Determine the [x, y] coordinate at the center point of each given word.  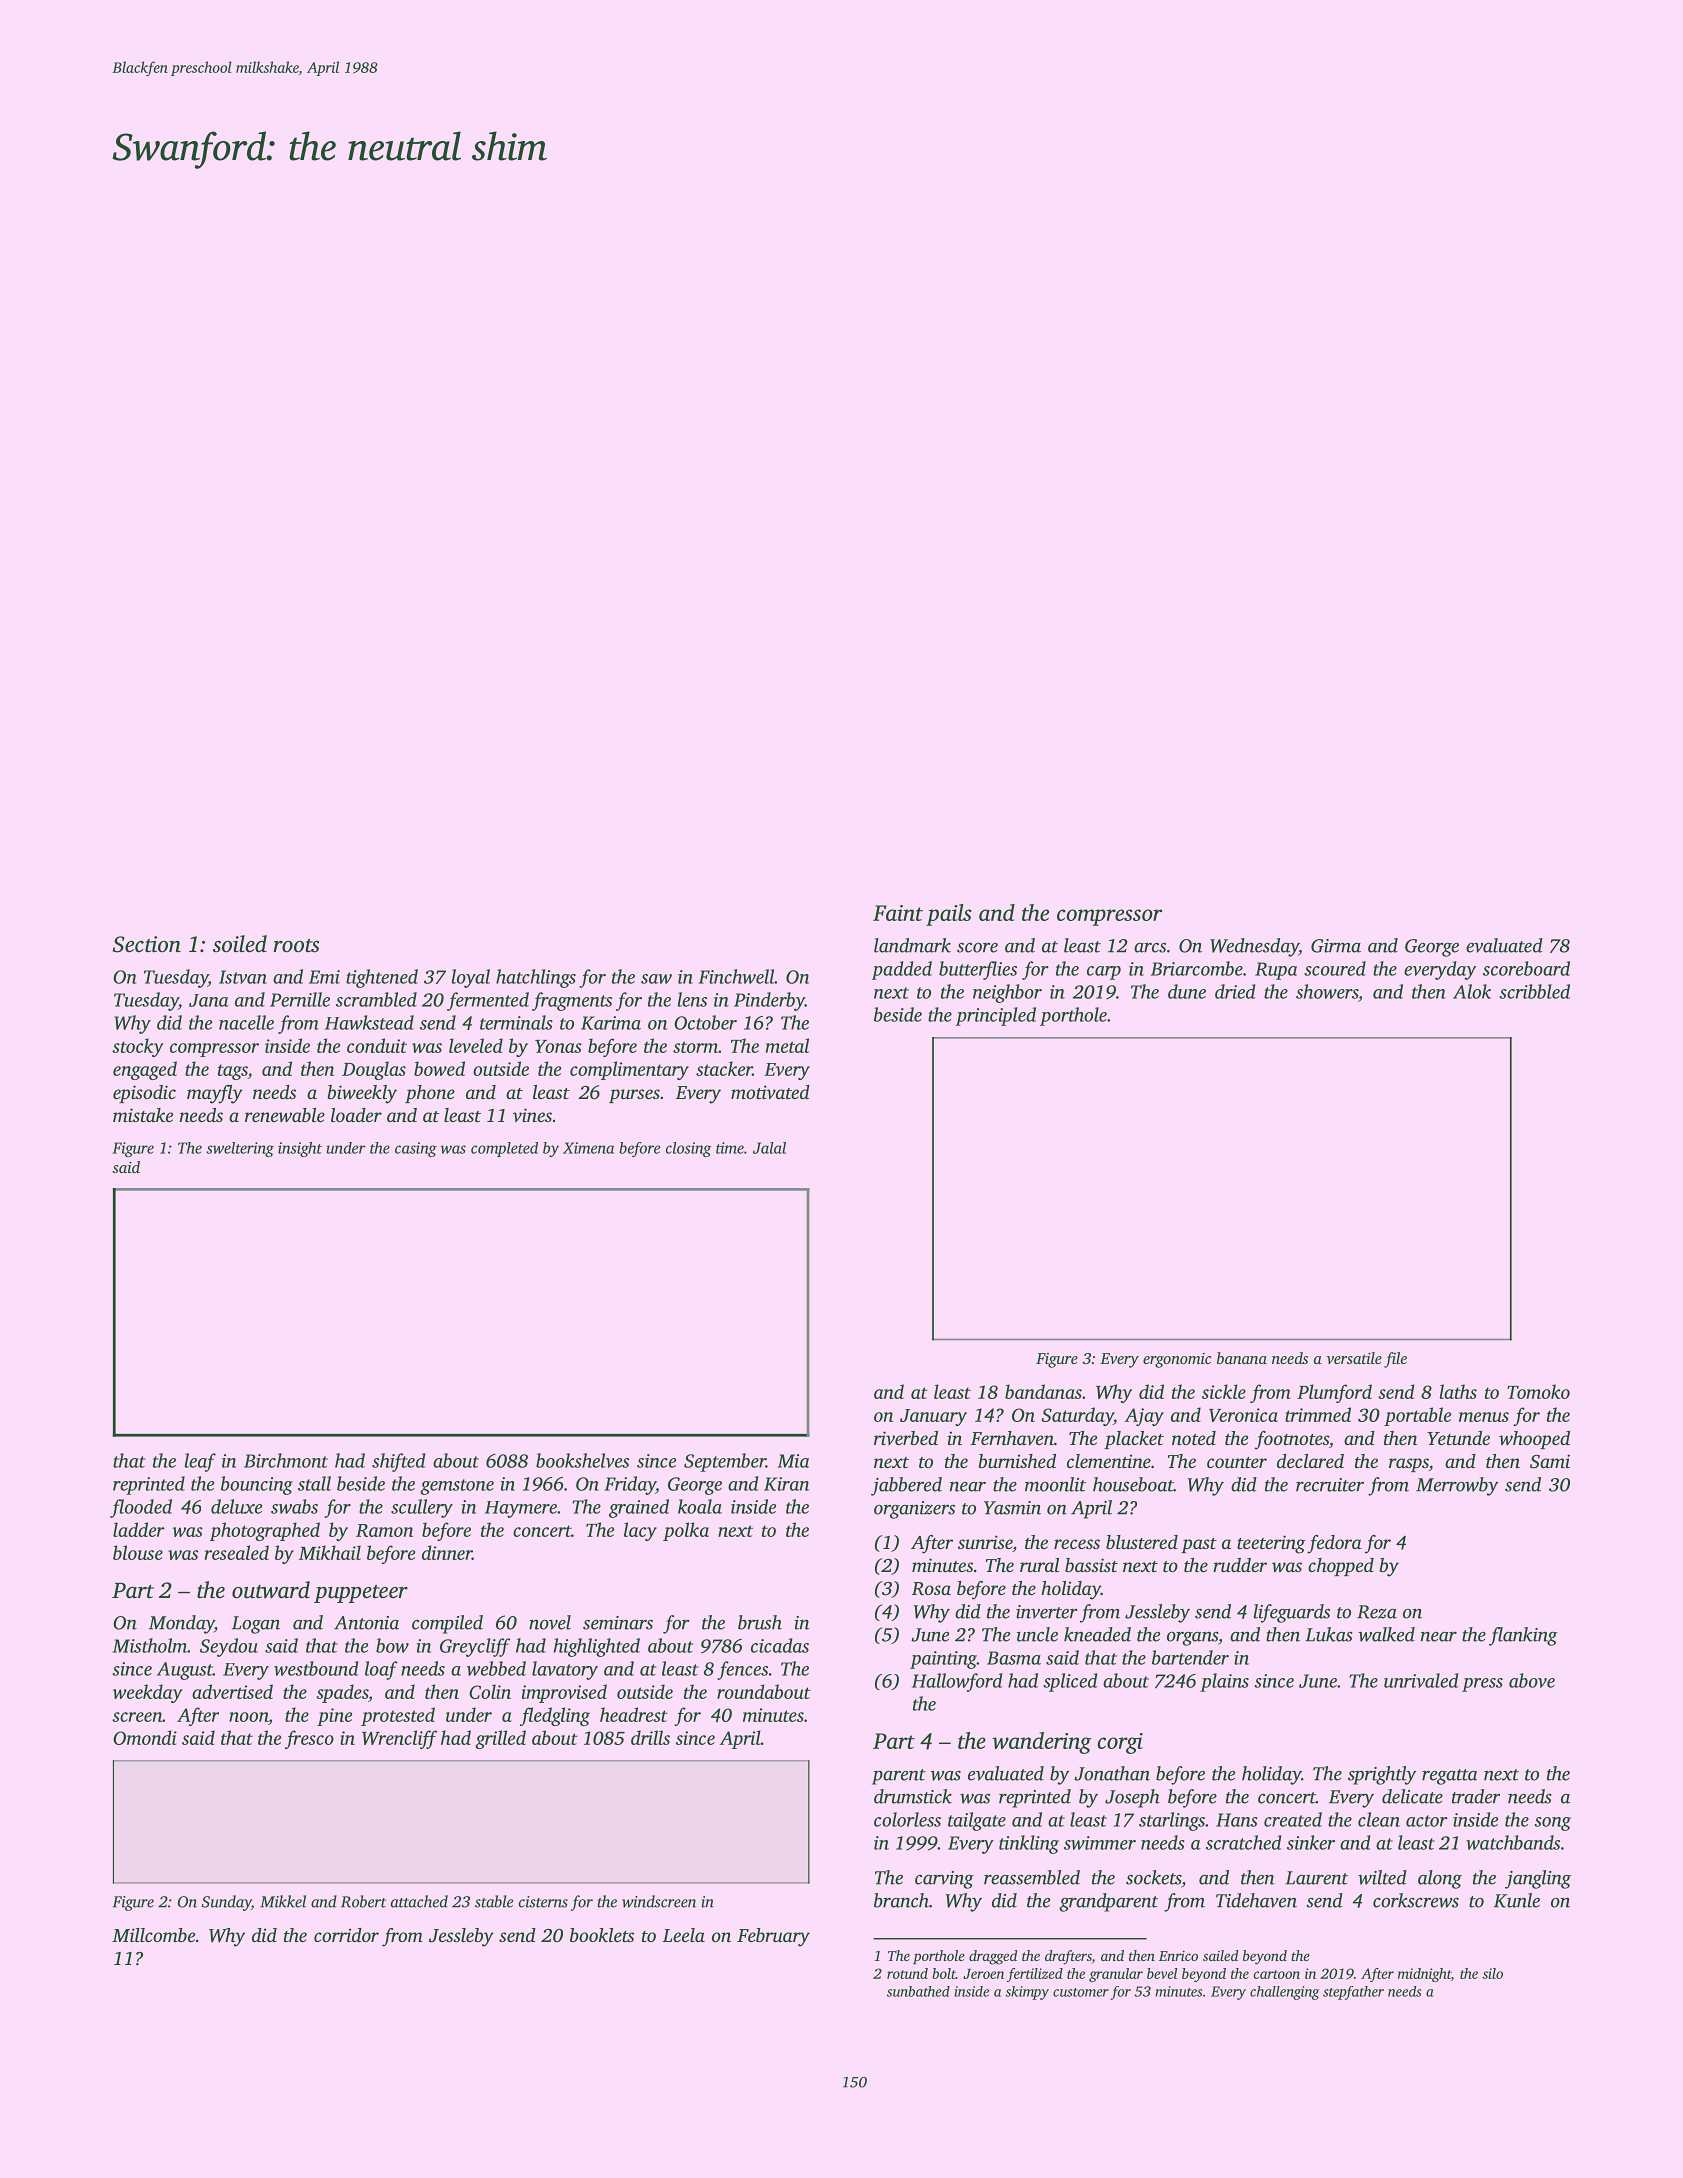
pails [948, 915]
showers [1327, 991]
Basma [1014, 1658]
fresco [309, 1739]
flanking [1523, 1636]
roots [296, 946]
